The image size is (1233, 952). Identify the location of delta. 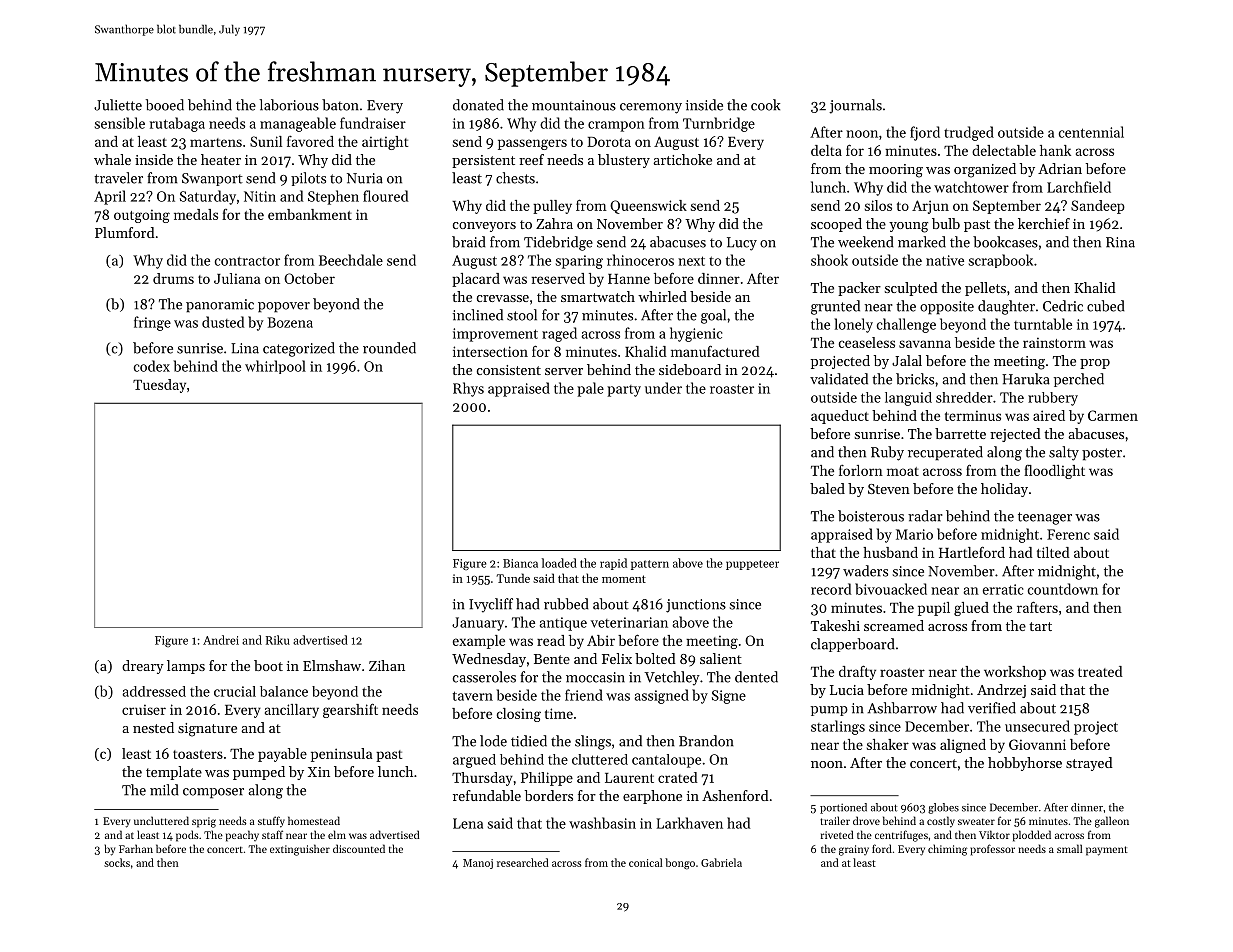
(826, 150).
